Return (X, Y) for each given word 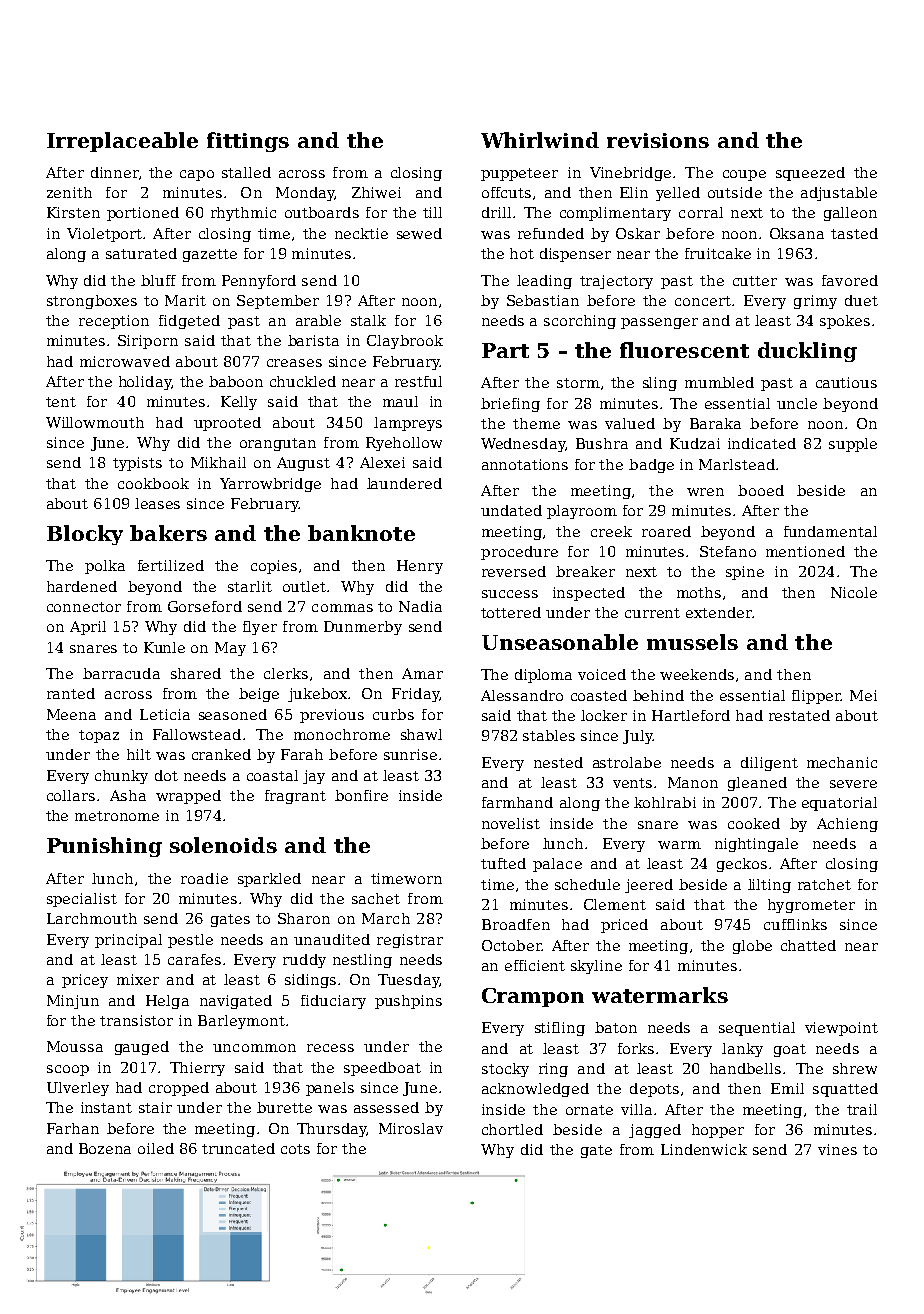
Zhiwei (376, 192)
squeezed (810, 174)
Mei (863, 695)
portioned (143, 214)
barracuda (121, 673)
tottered (511, 612)
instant (106, 1107)
